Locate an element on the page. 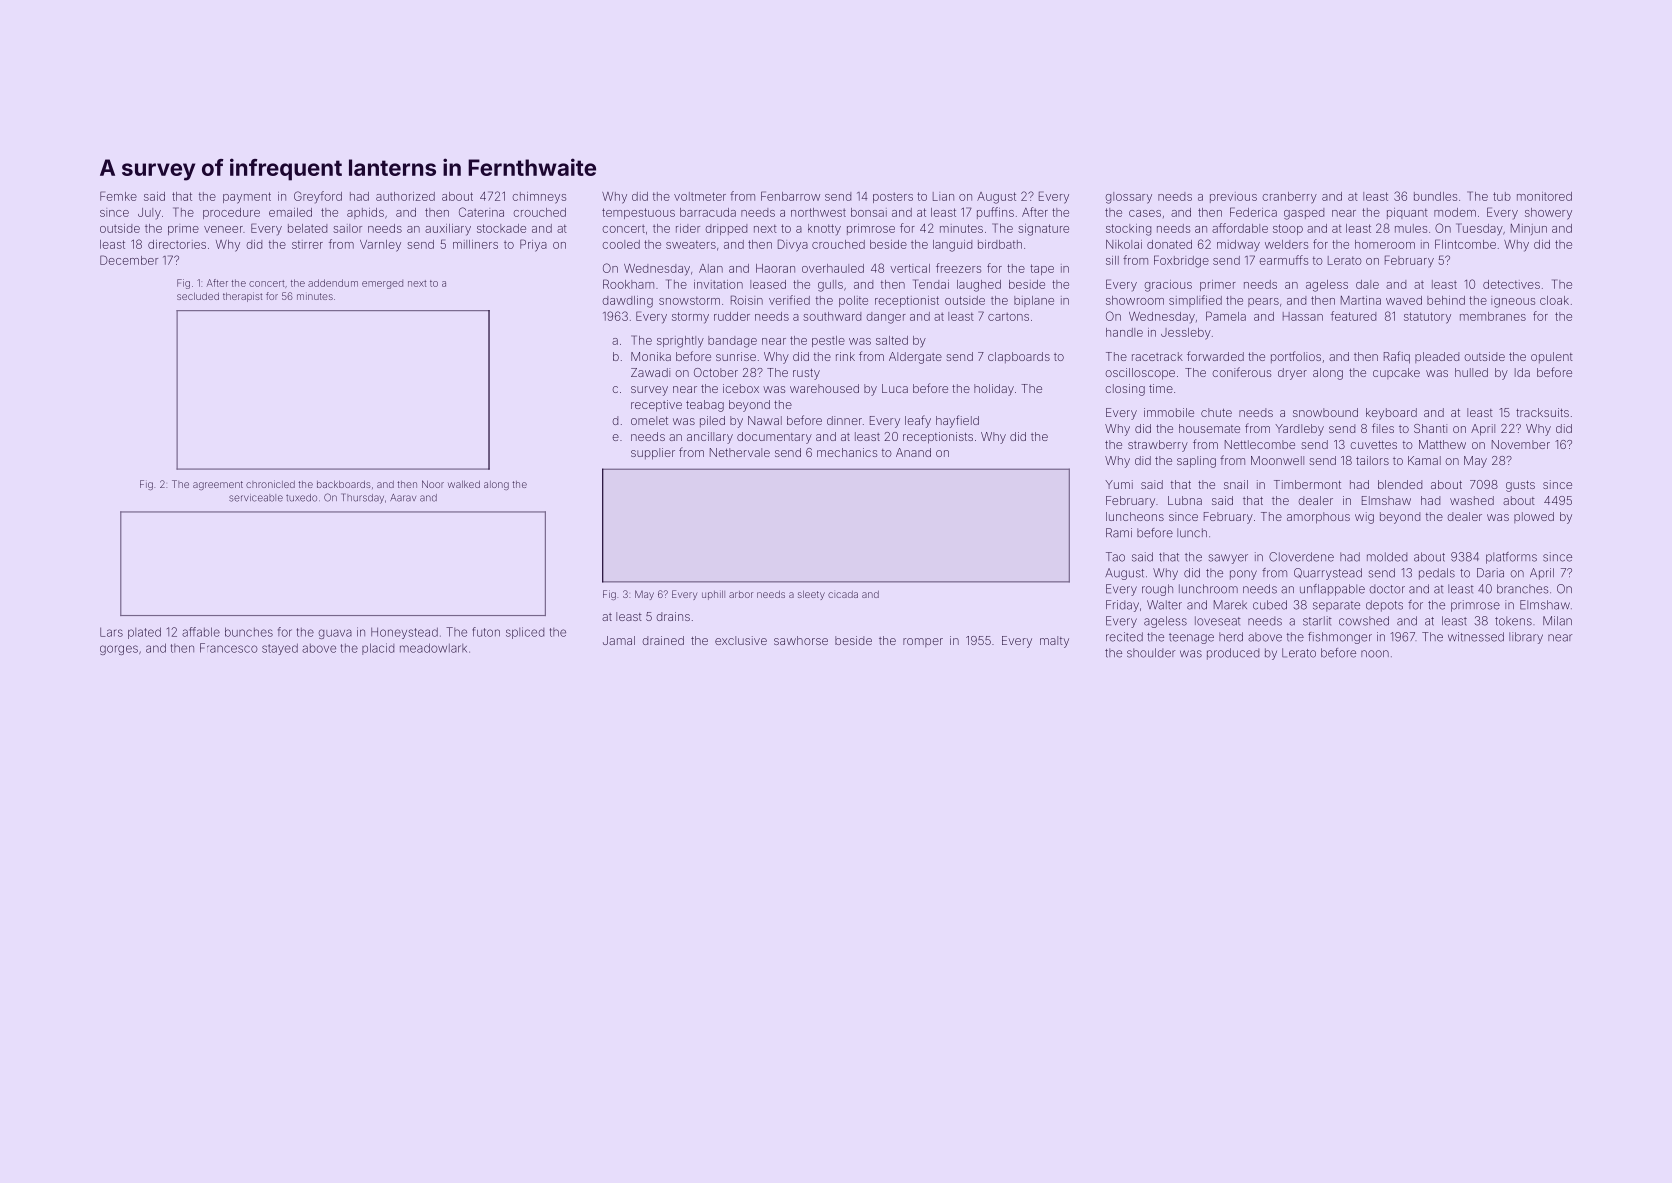  Jamal is located at coordinates (619, 640).
